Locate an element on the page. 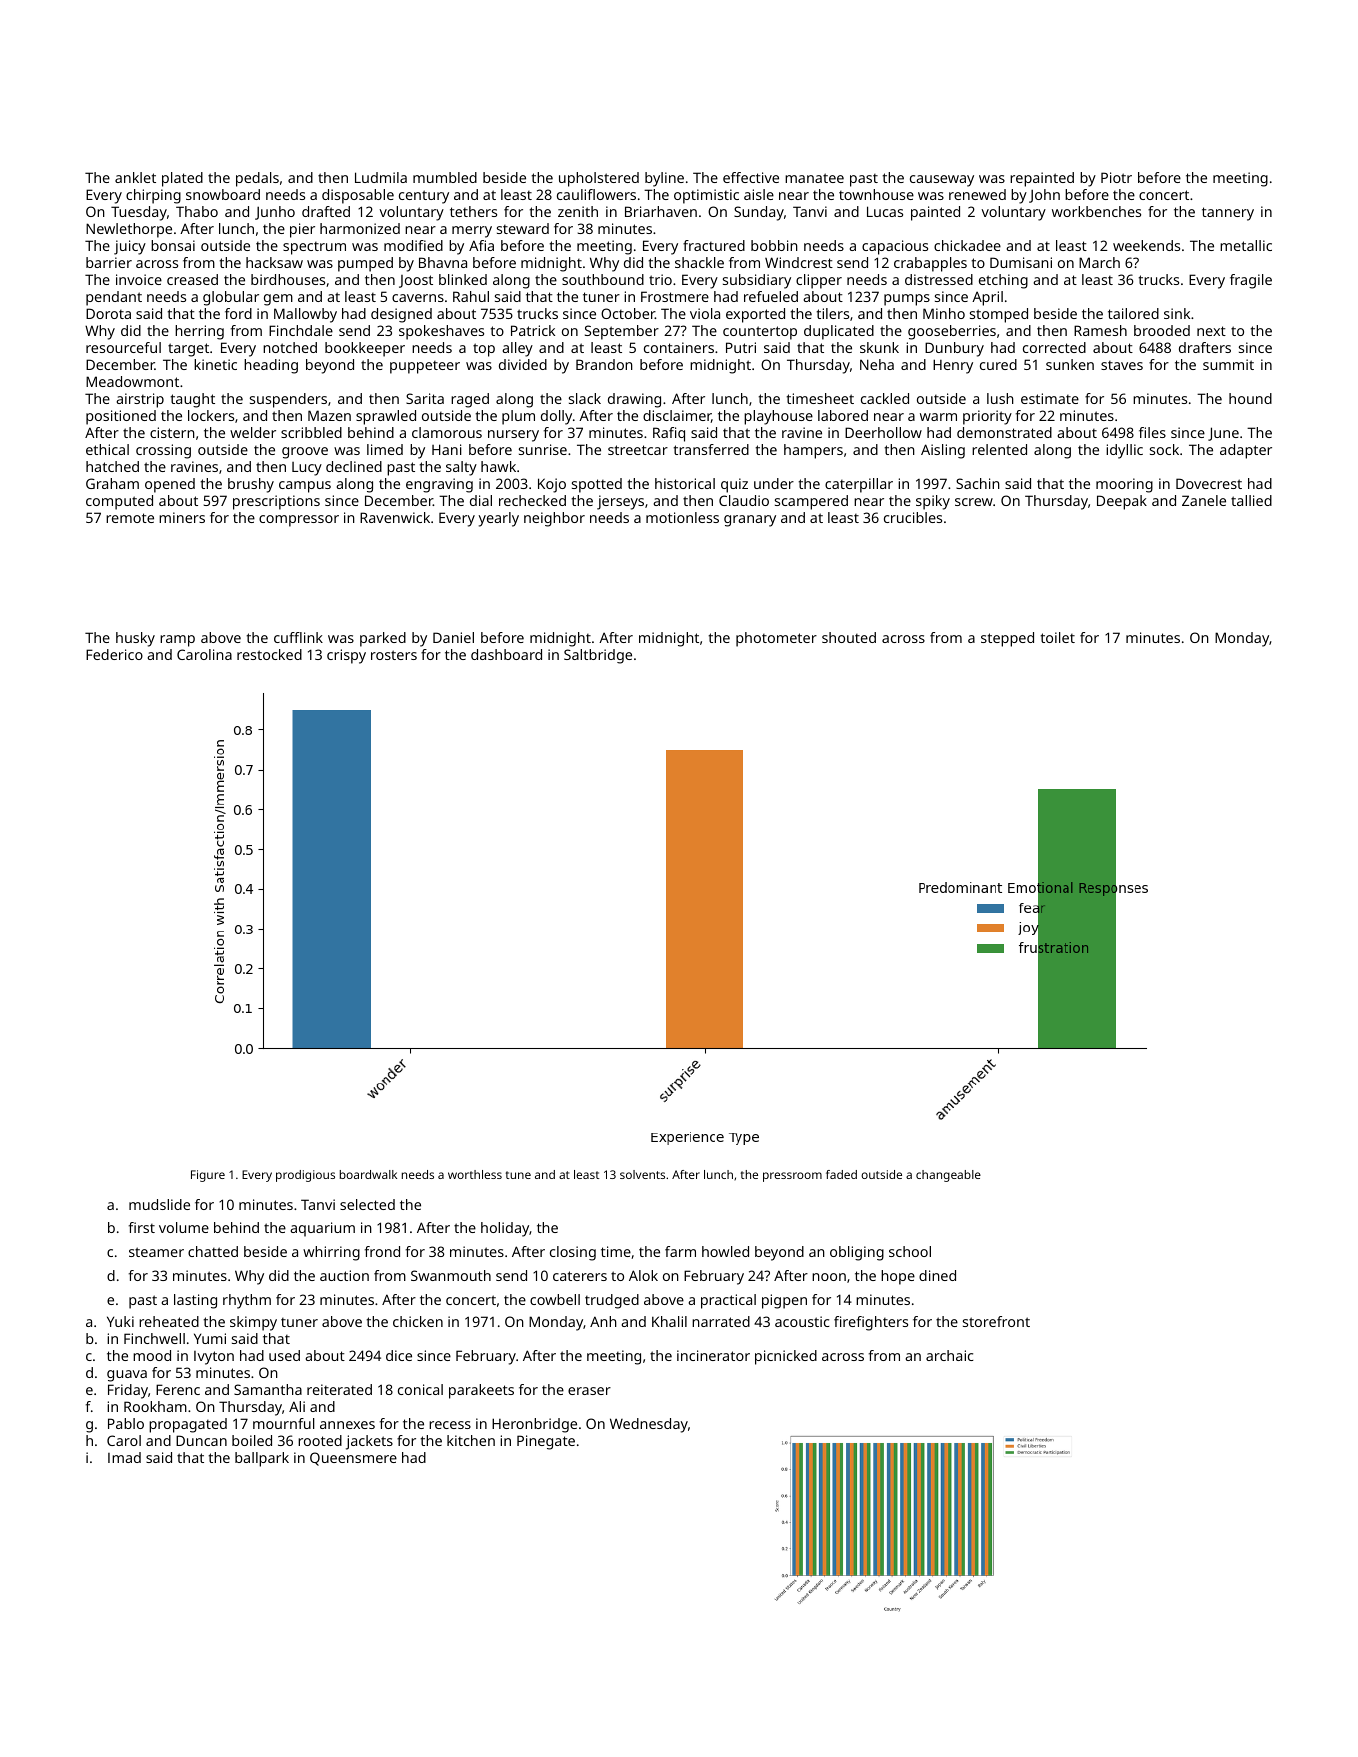  storefront is located at coordinates (996, 1321).
